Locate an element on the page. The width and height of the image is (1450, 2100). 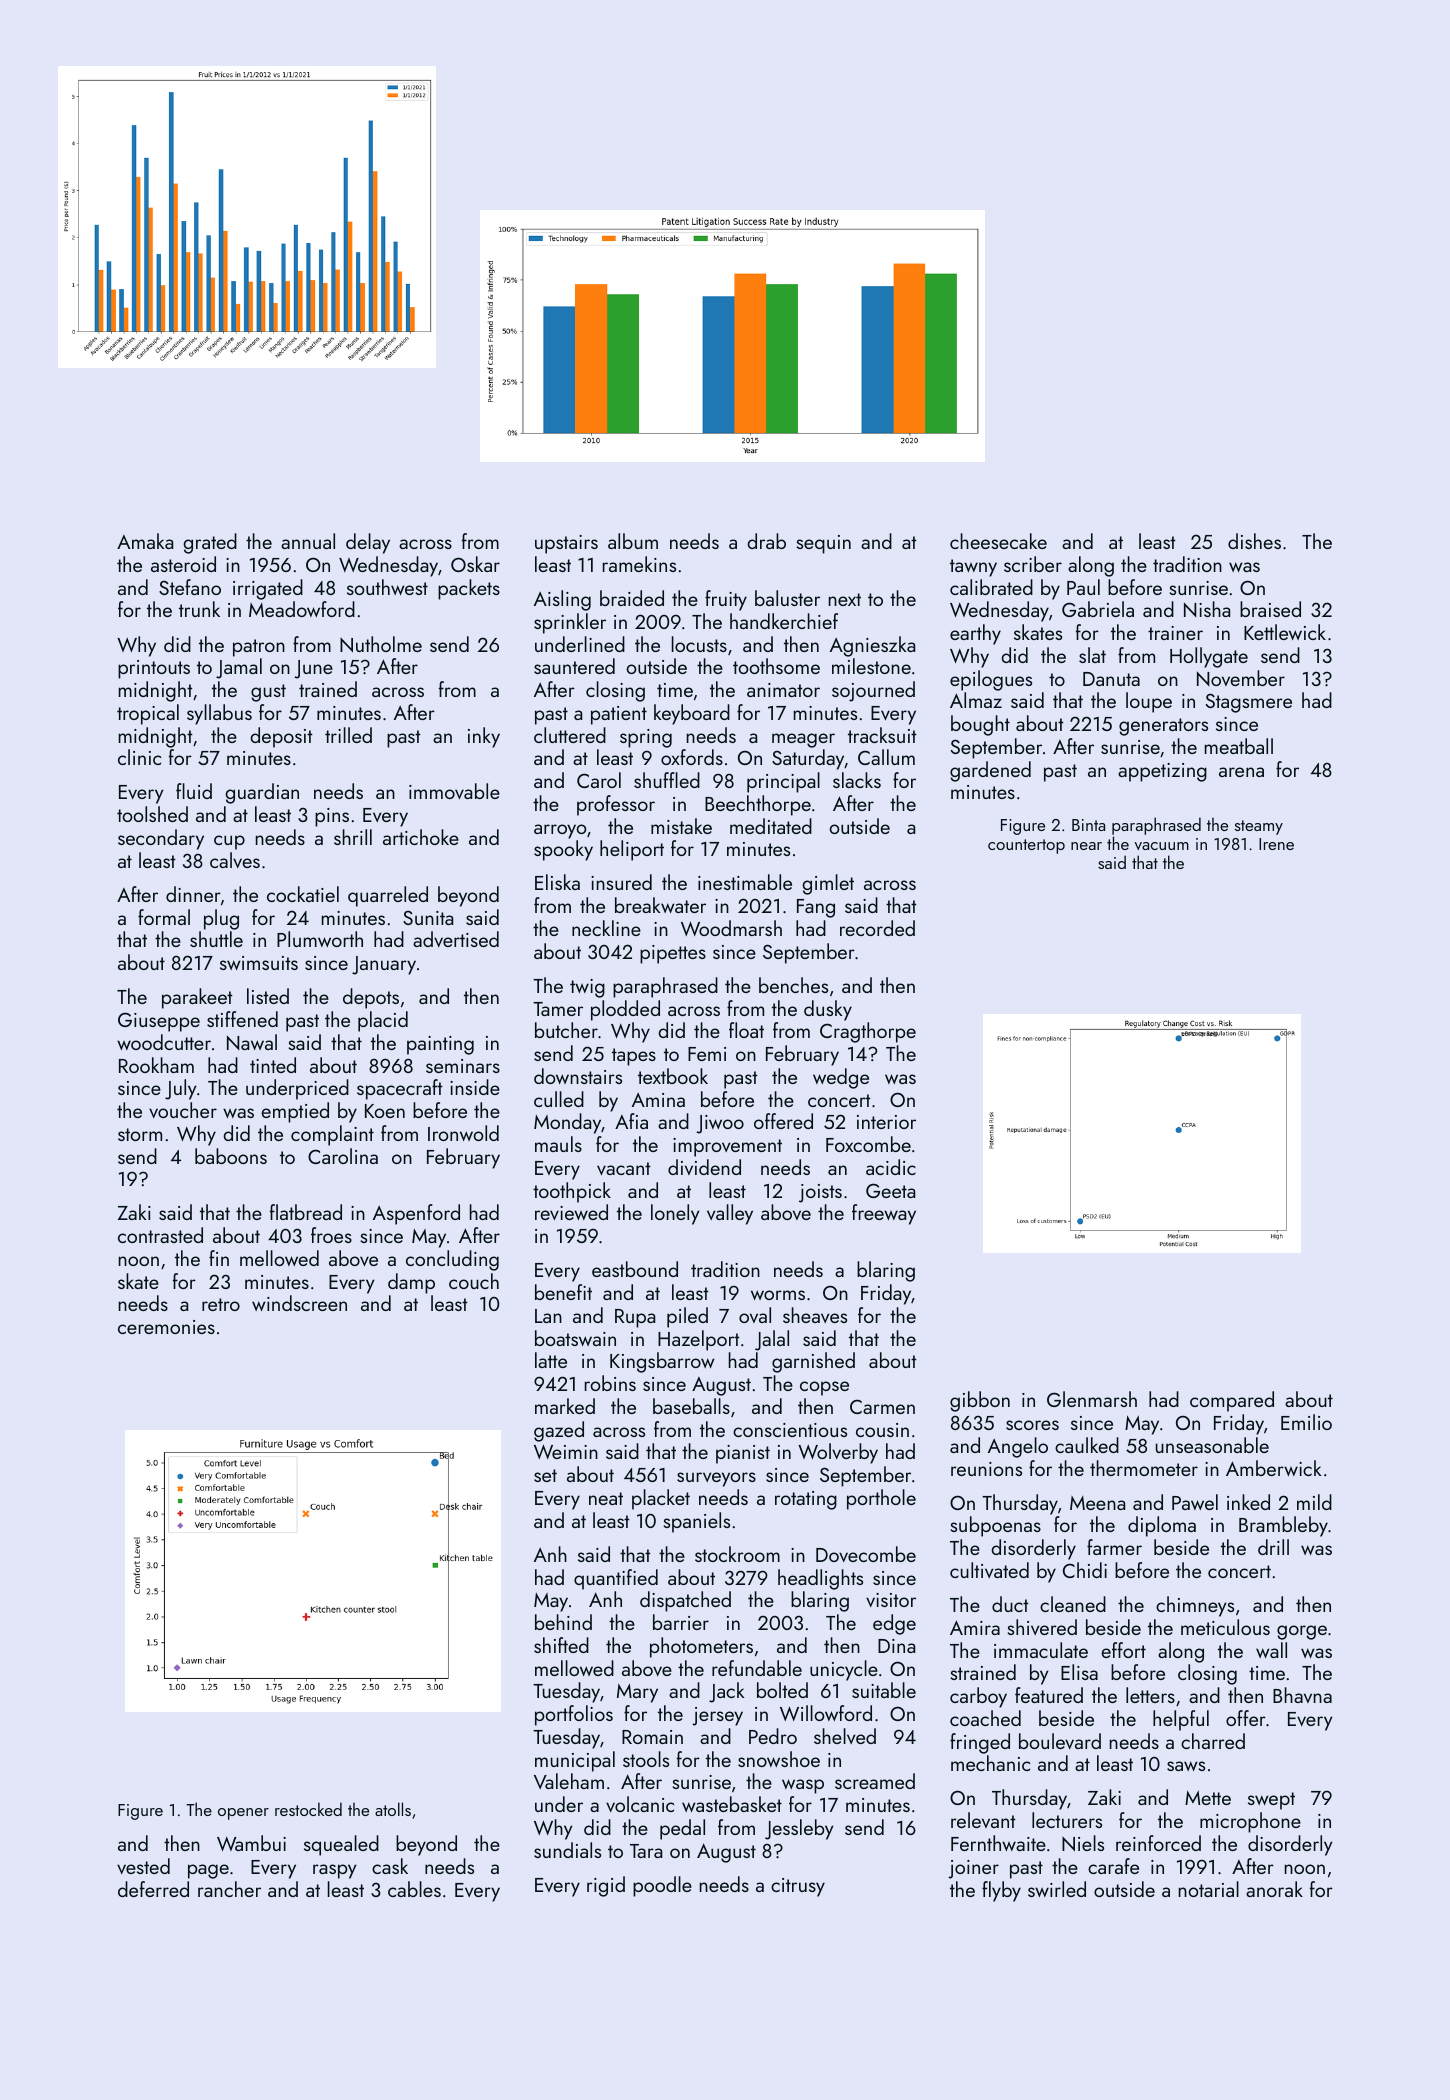
opener is located at coordinates (243, 1814).
